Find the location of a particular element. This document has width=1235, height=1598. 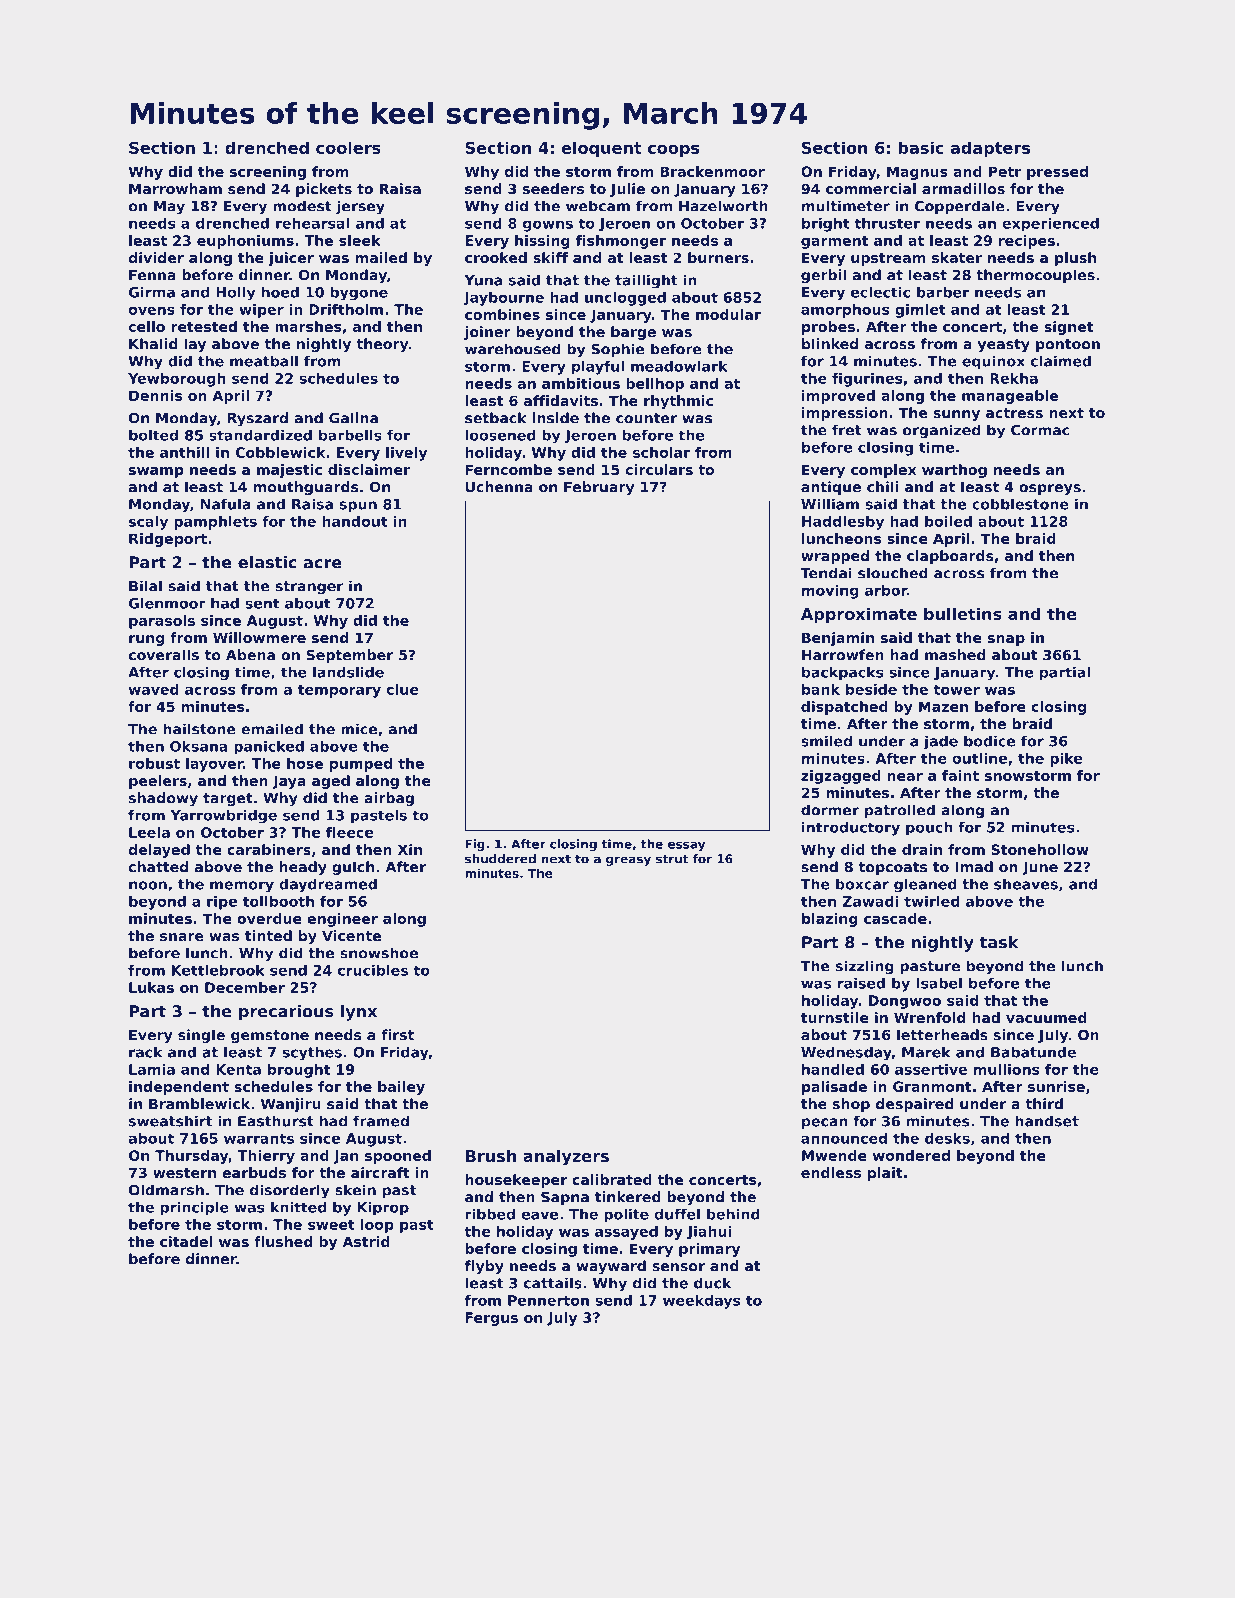

Benjamin is located at coordinates (838, 639).
